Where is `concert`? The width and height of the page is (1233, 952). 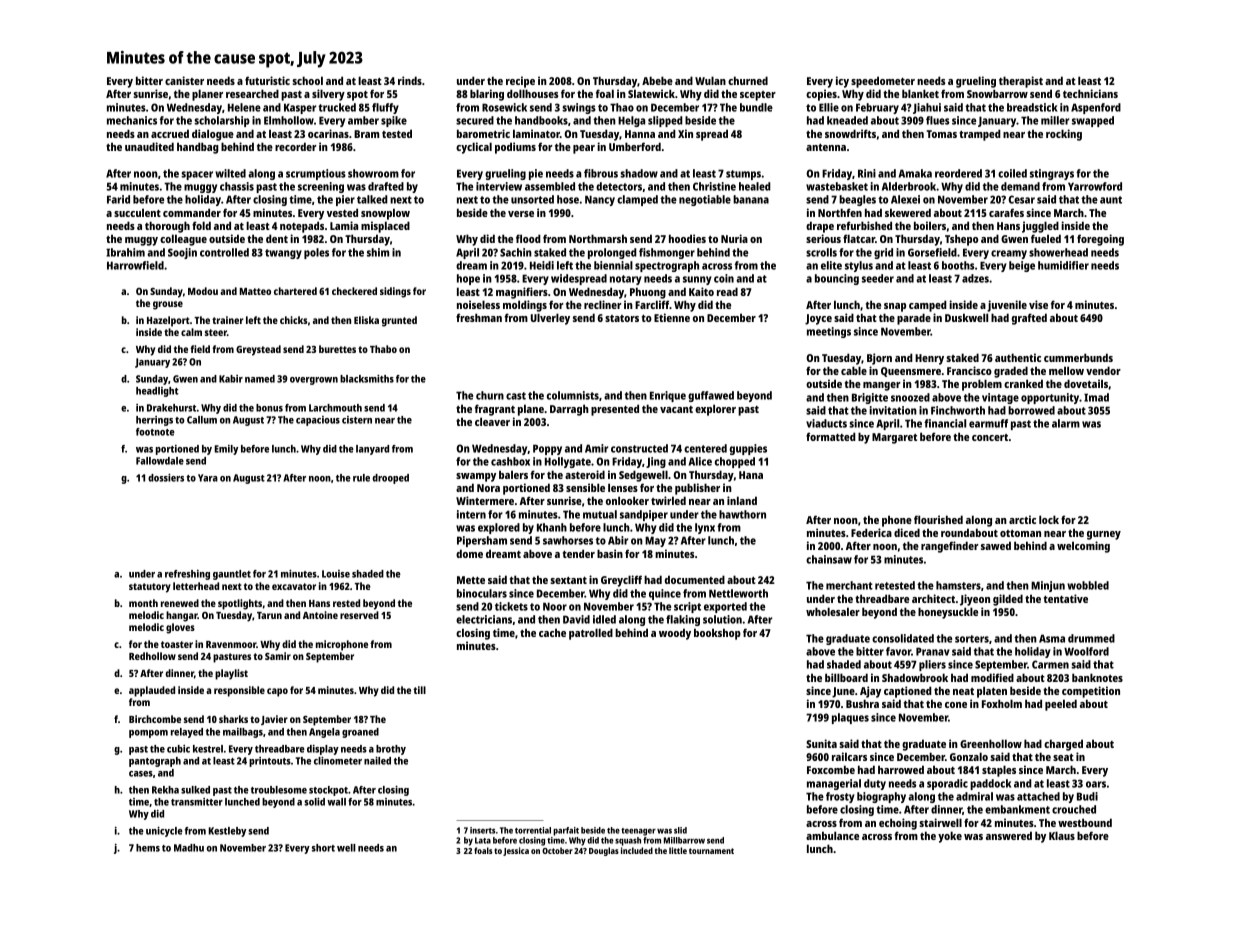
concert is located at coordinates (990, 437).
